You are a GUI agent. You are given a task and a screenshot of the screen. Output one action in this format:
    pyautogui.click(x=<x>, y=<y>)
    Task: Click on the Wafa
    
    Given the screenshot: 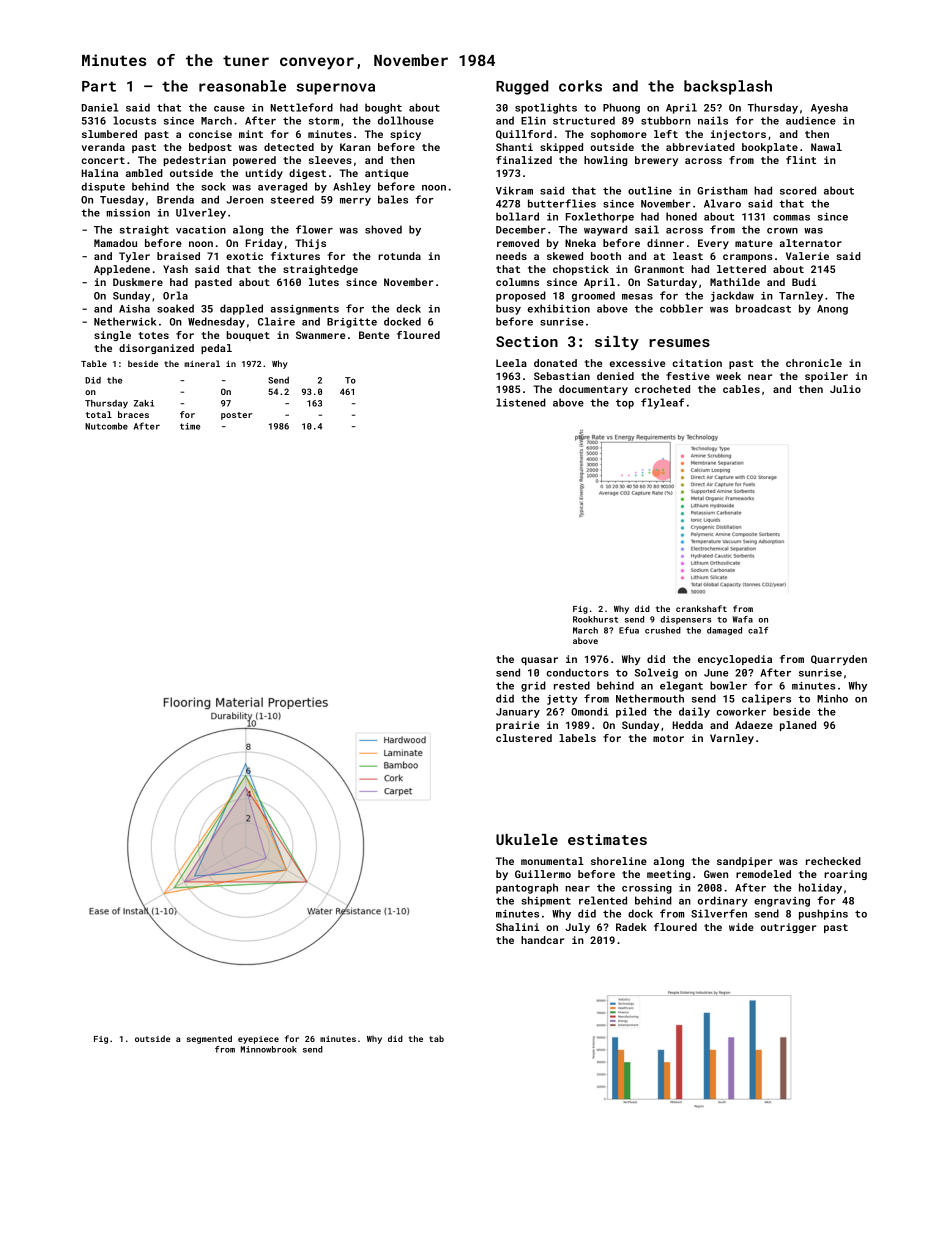 What is the action you would take?
    pyautogui.click(x=743, y=619)
